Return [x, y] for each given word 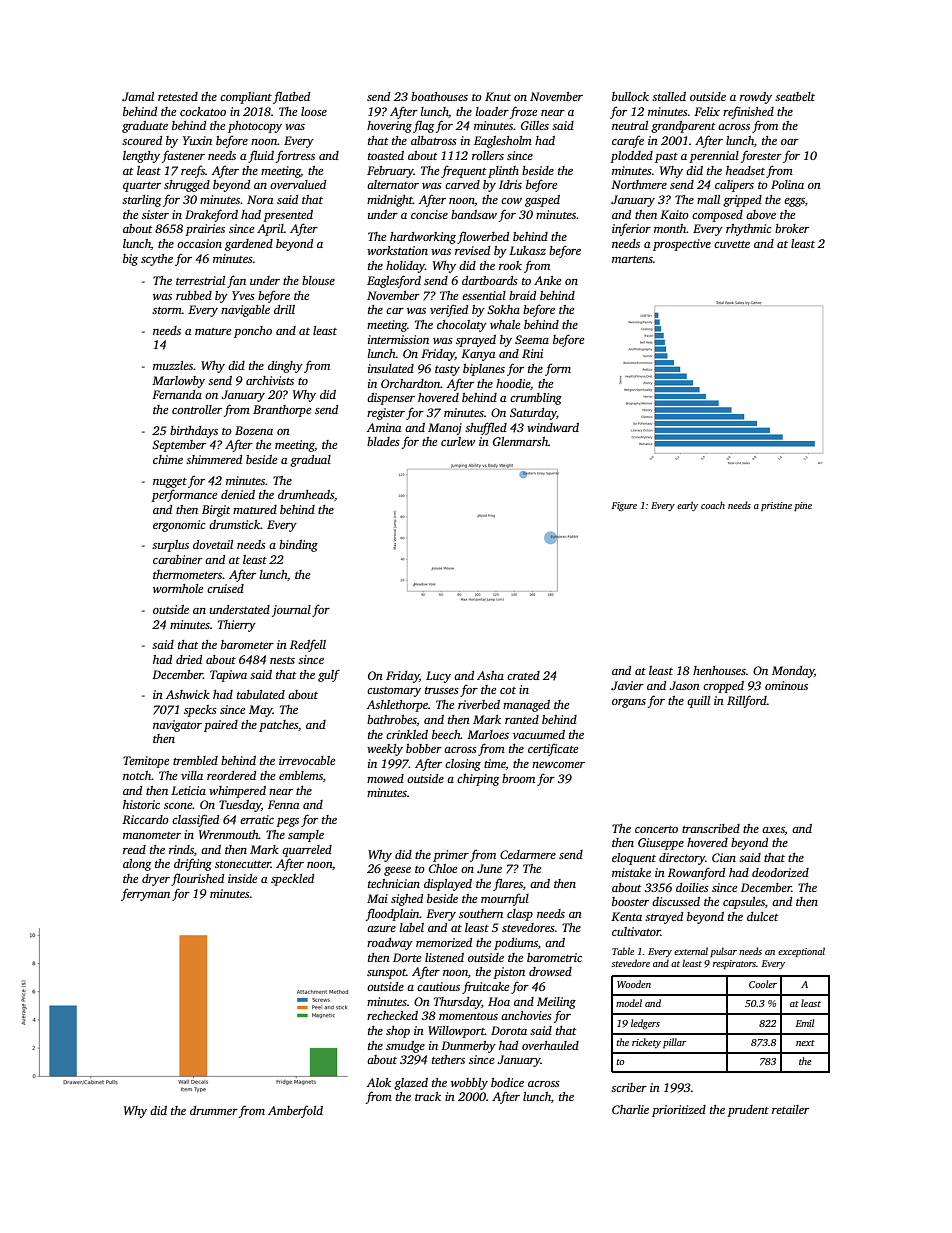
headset [745, 170]
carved [462, 184]
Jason [684, 685]
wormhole [178, 588]
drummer [214, 1110]
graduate [145, 127]
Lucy [438, 677]
